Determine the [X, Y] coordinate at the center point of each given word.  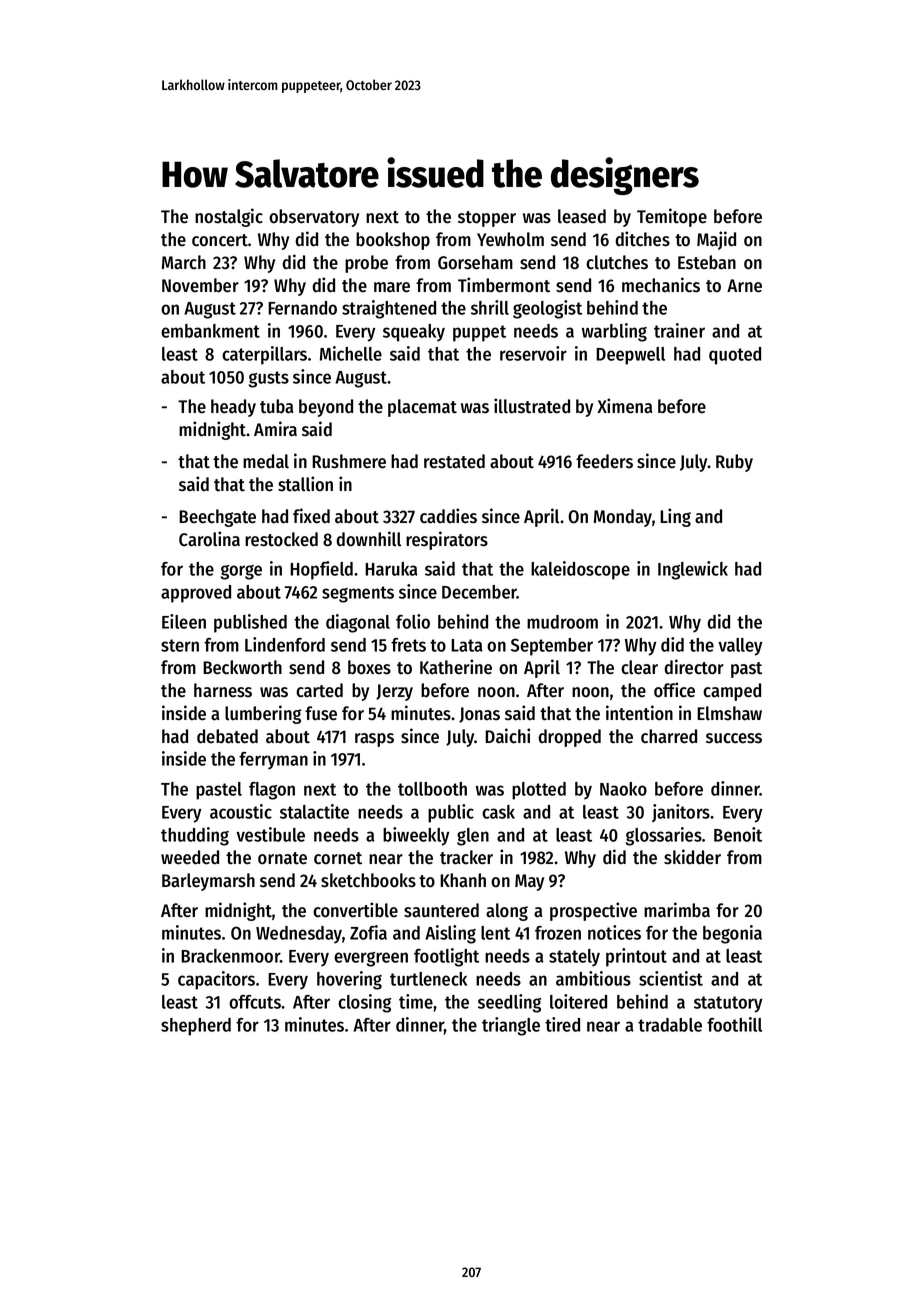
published [250, 623]
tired [562, 1024]
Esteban [707, 262]
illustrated [532, 406]
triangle [511, 1026]
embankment [210, 331]
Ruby [734, 463]
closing [364, 1003]
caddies [448, 516]
